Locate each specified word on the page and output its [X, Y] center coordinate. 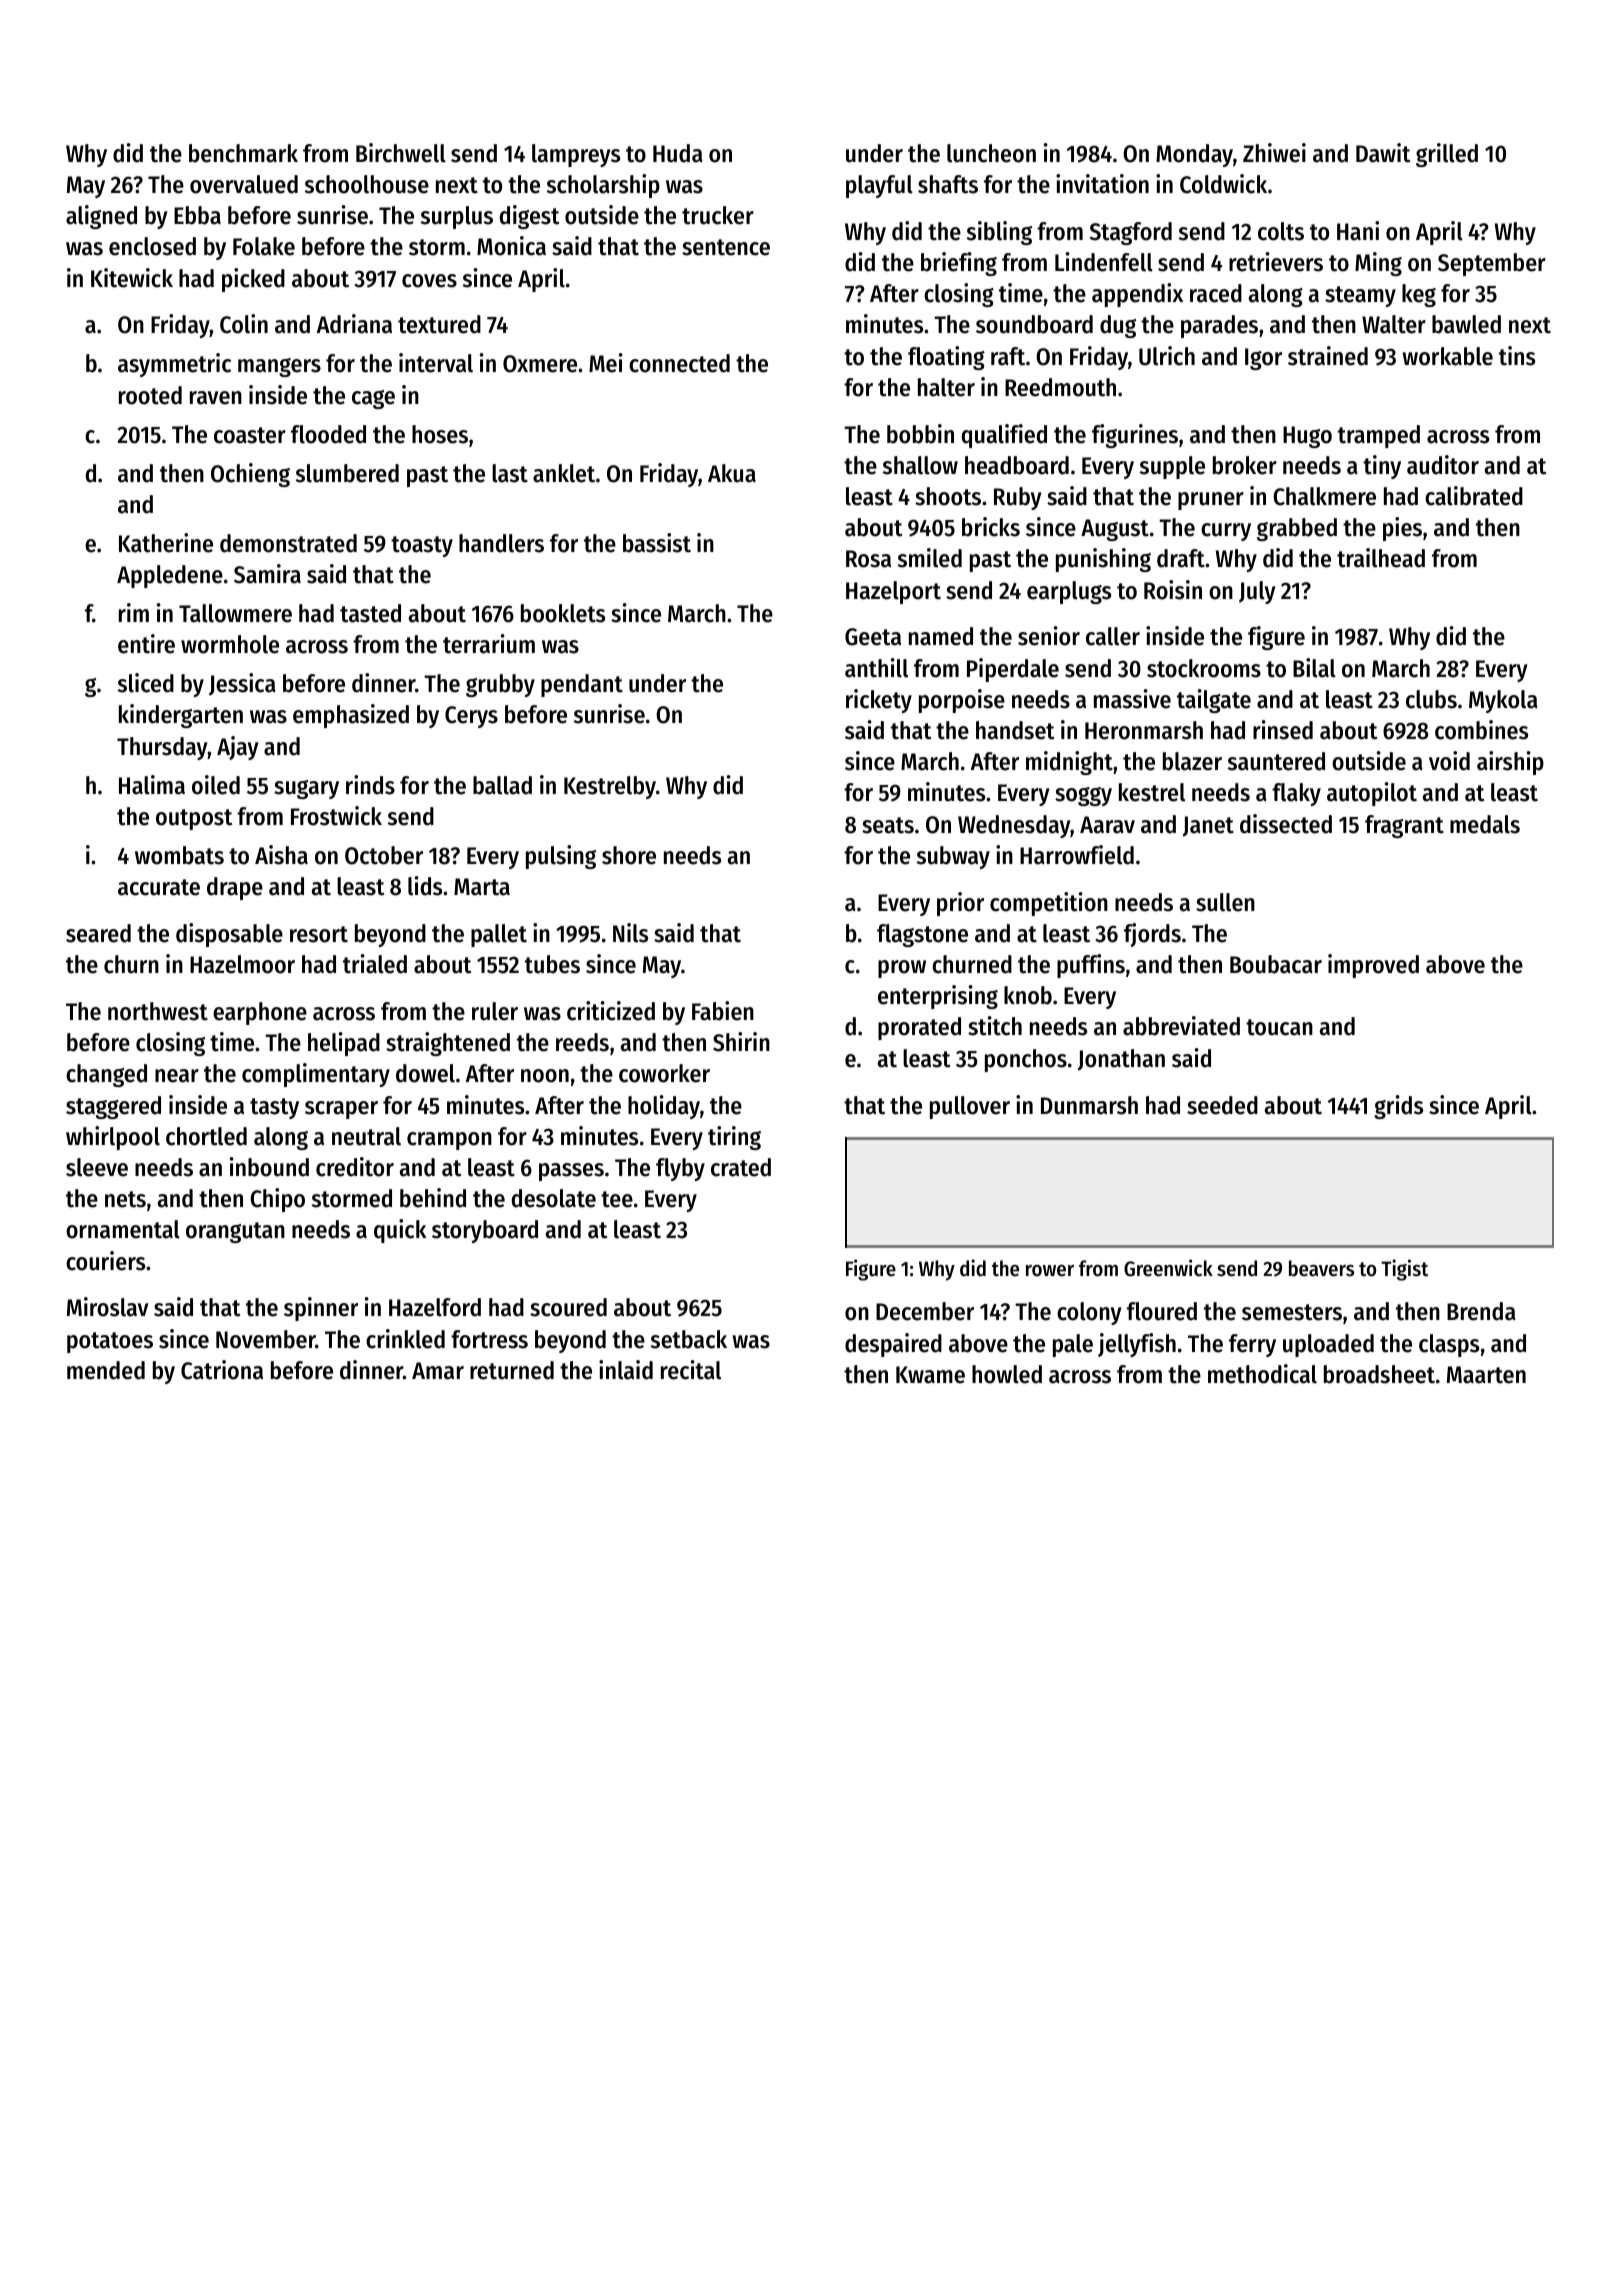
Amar [438, 1371]
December [925, 1311]
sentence [726, 247]
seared [98, 933]
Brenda [1481, 1311]
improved [1373, 966]
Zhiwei [1274, 153]
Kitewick [132, 278]
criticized [611, 1011]
